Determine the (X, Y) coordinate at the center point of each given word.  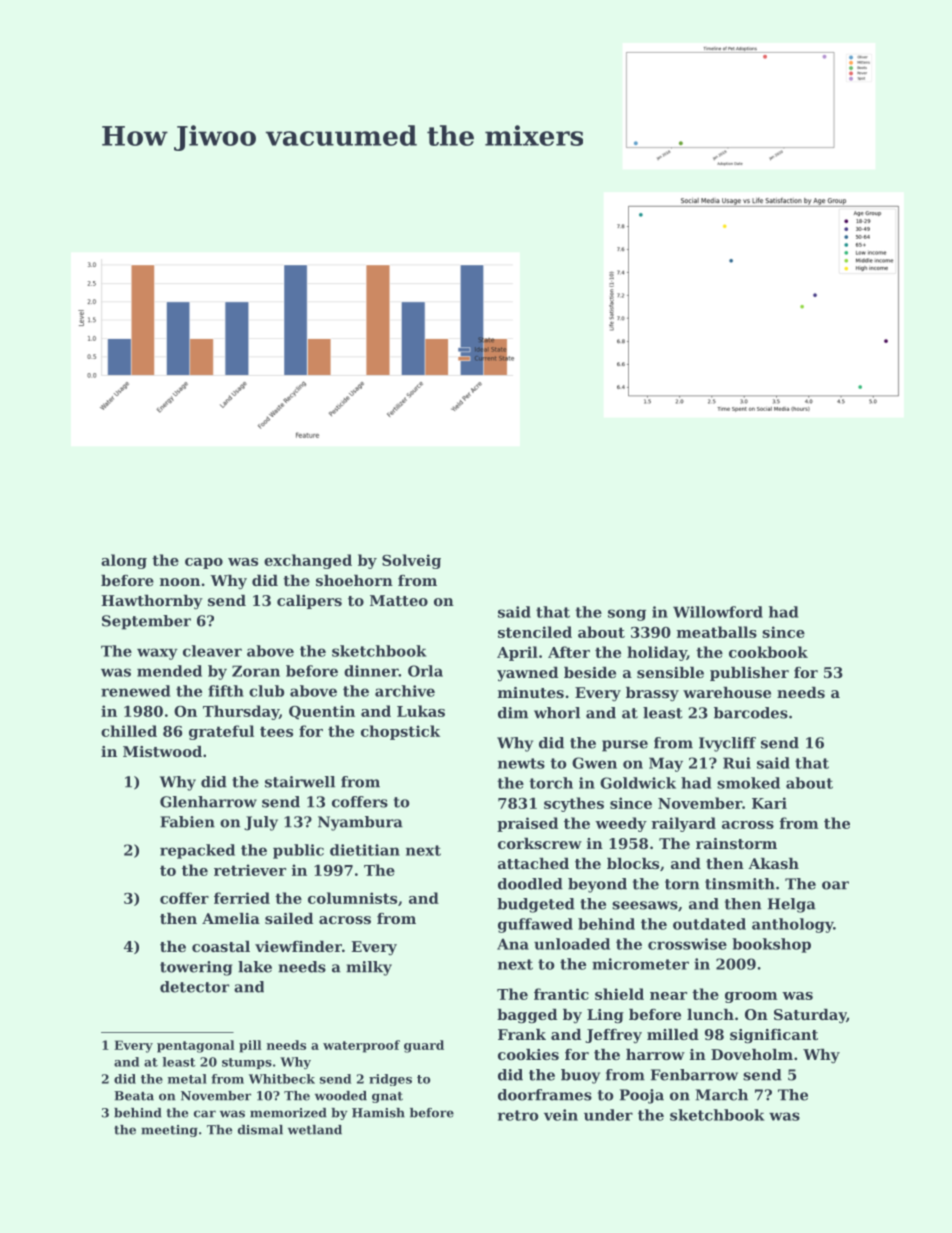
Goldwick (638, 783)
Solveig (411, 561)
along (124, 561)
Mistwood (162, 751)
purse (625, 746)
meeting (169, 1131)
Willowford (718, 612)
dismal (260, 1130)
